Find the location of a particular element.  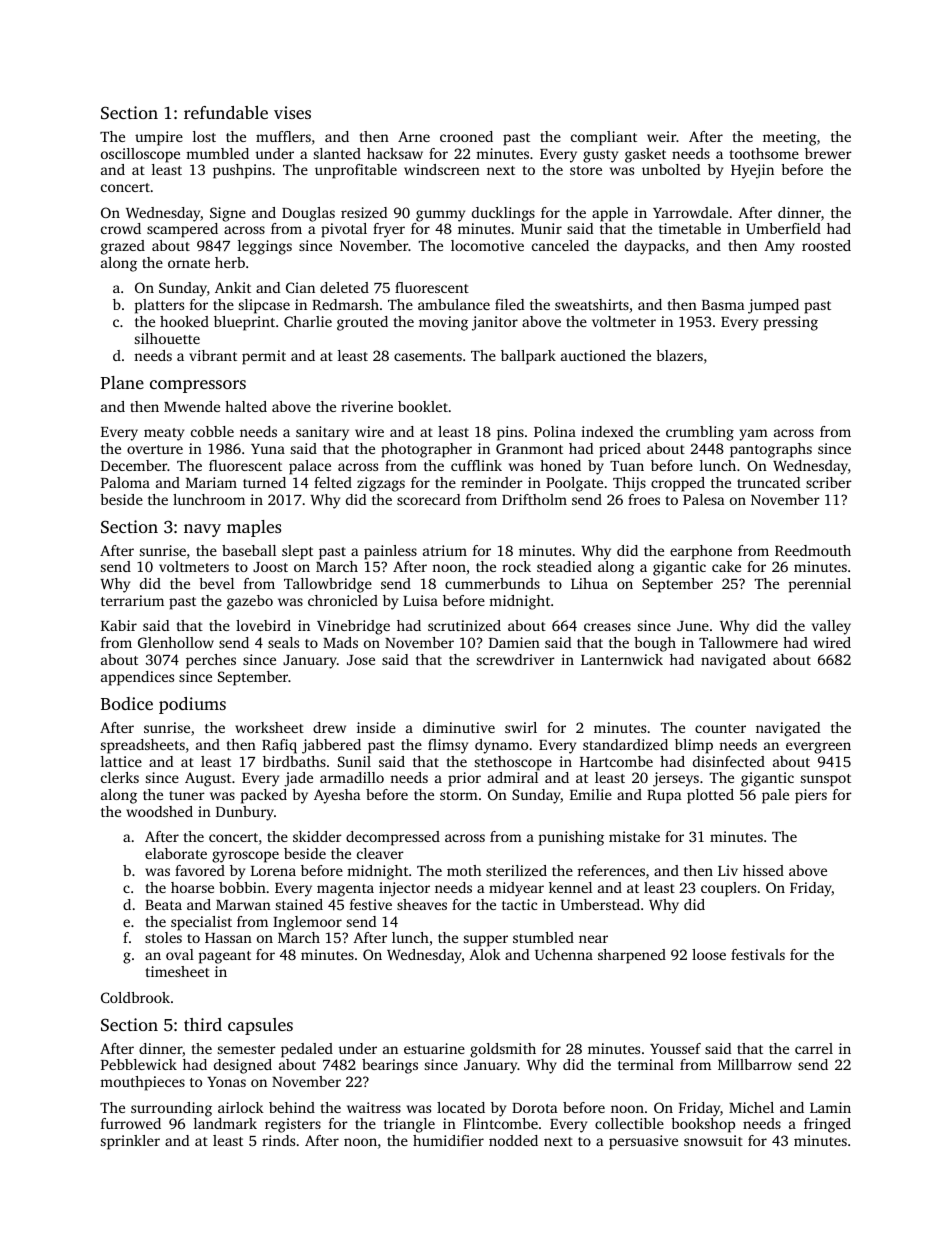

valley is located at coordinates (831, 627).
